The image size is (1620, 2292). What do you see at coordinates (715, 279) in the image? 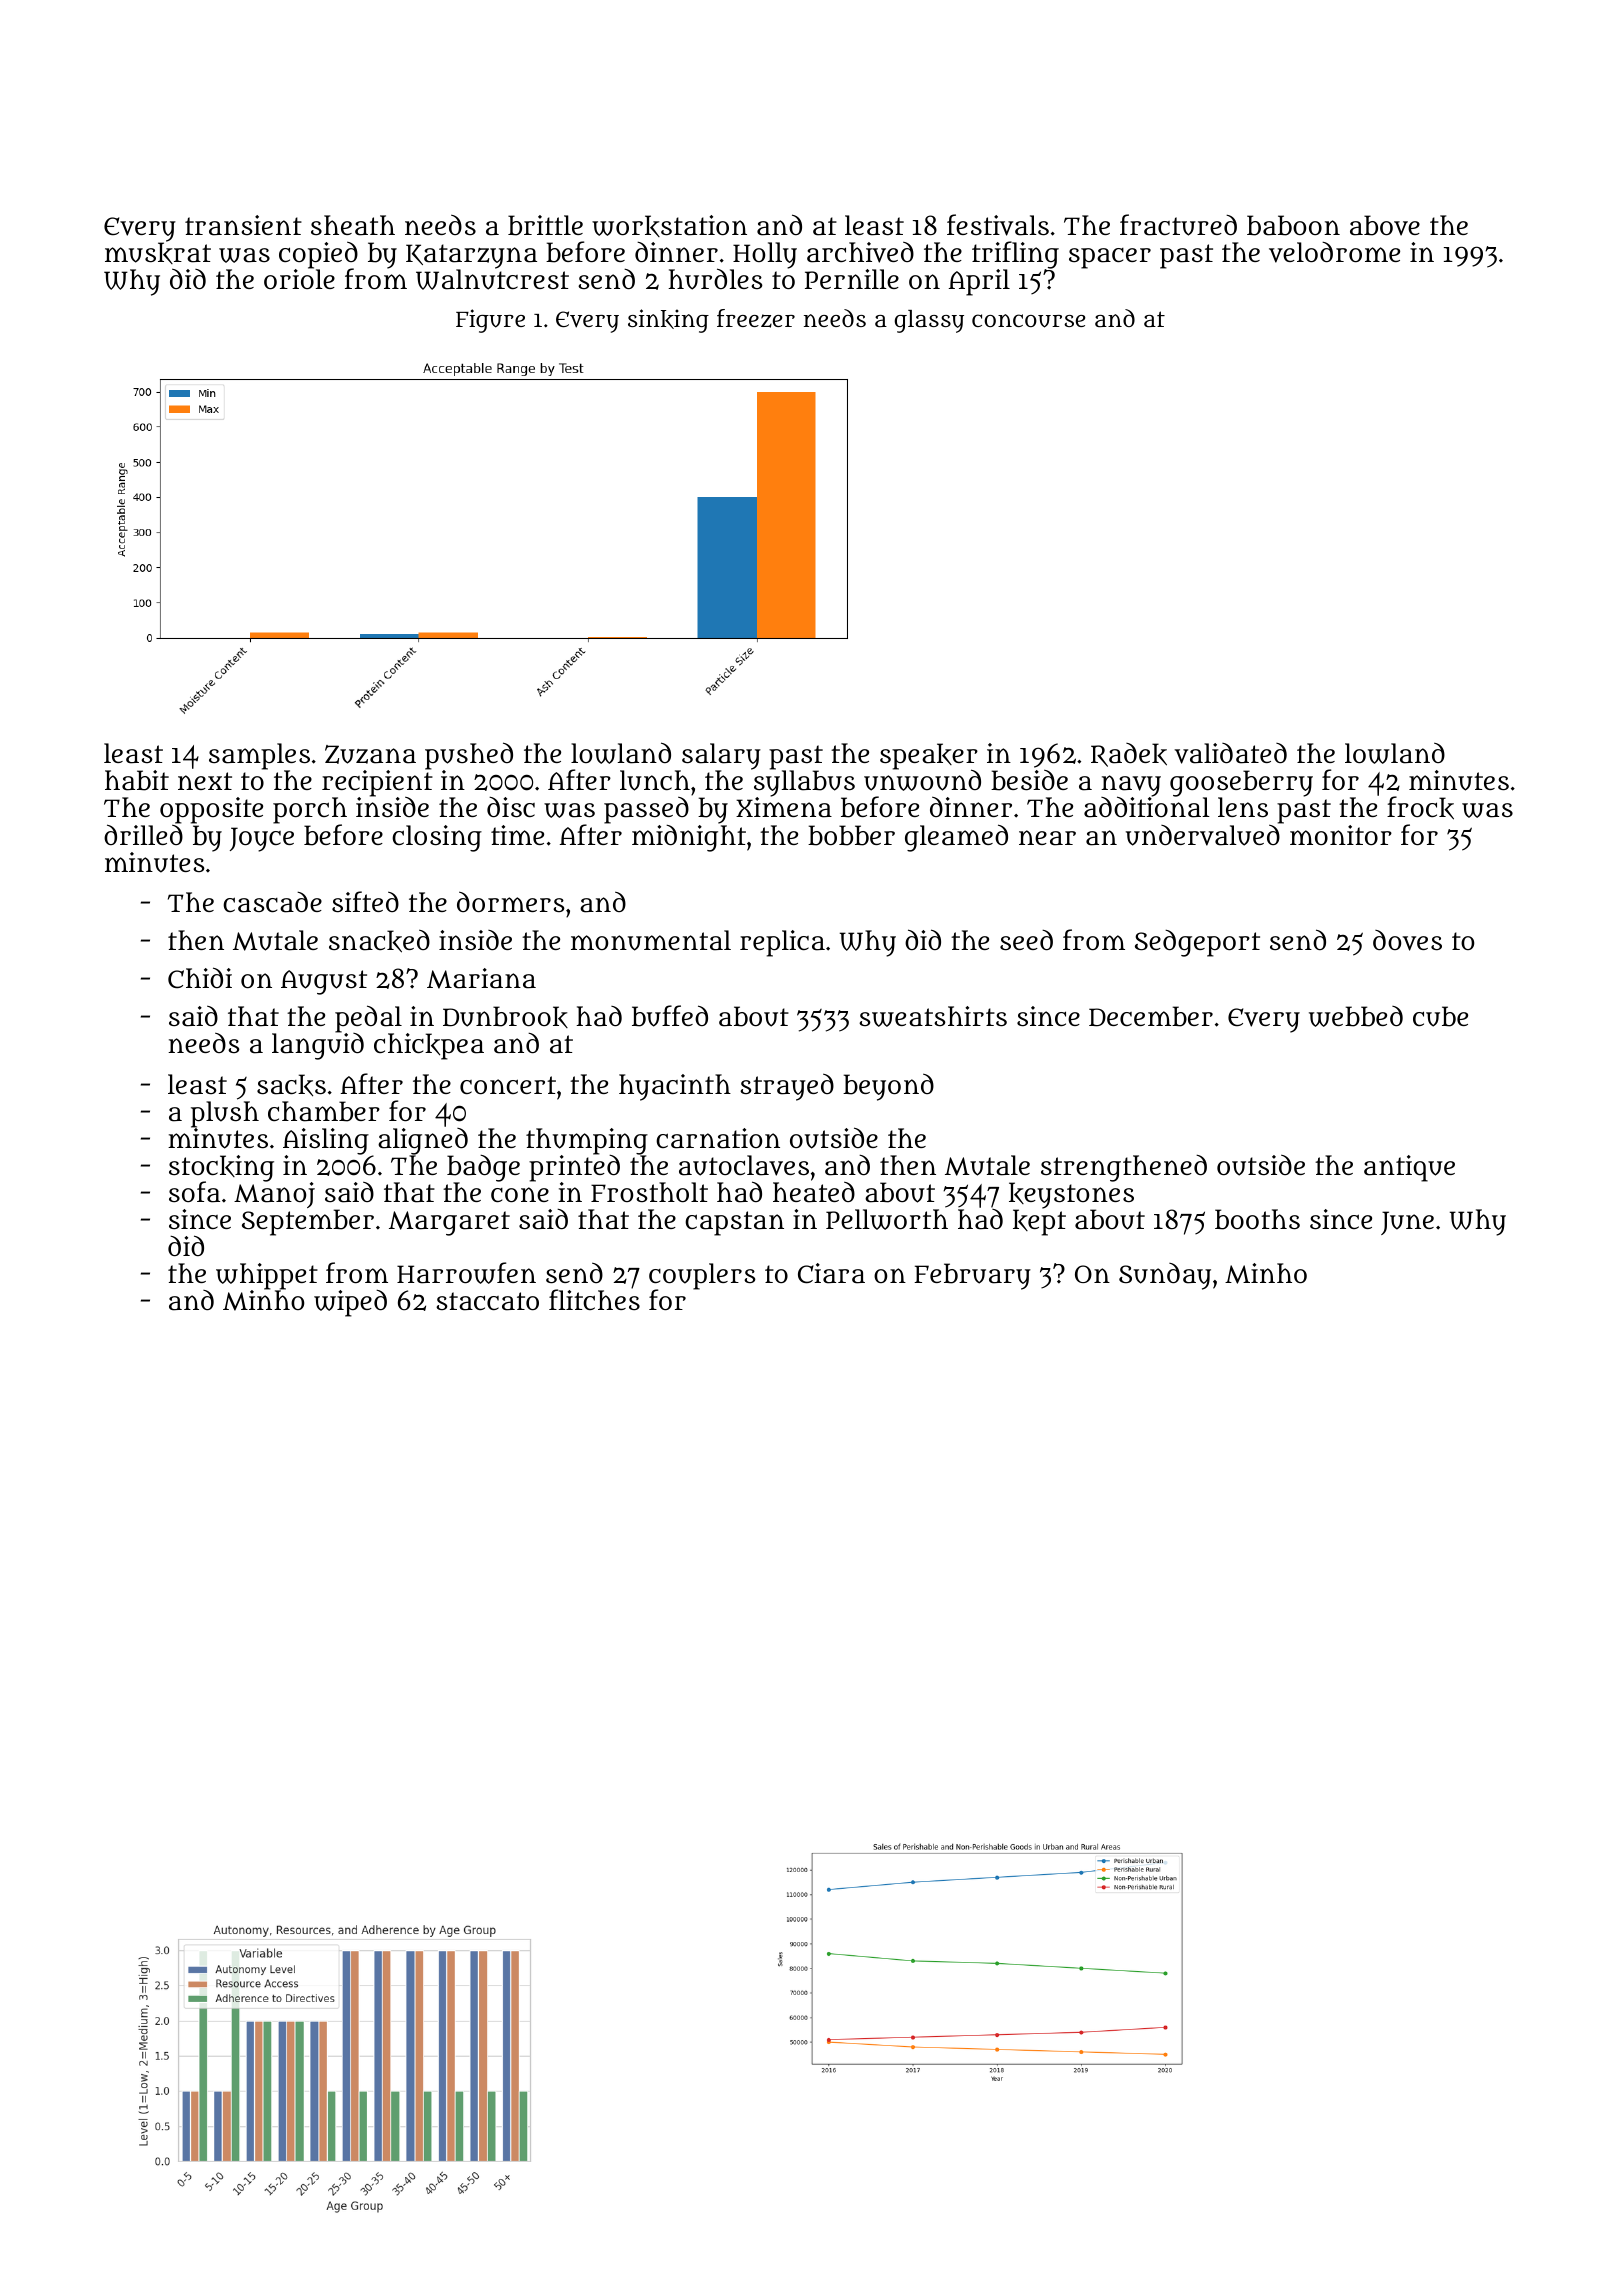
I see `hurdles` at bounding box center [715, 279].
